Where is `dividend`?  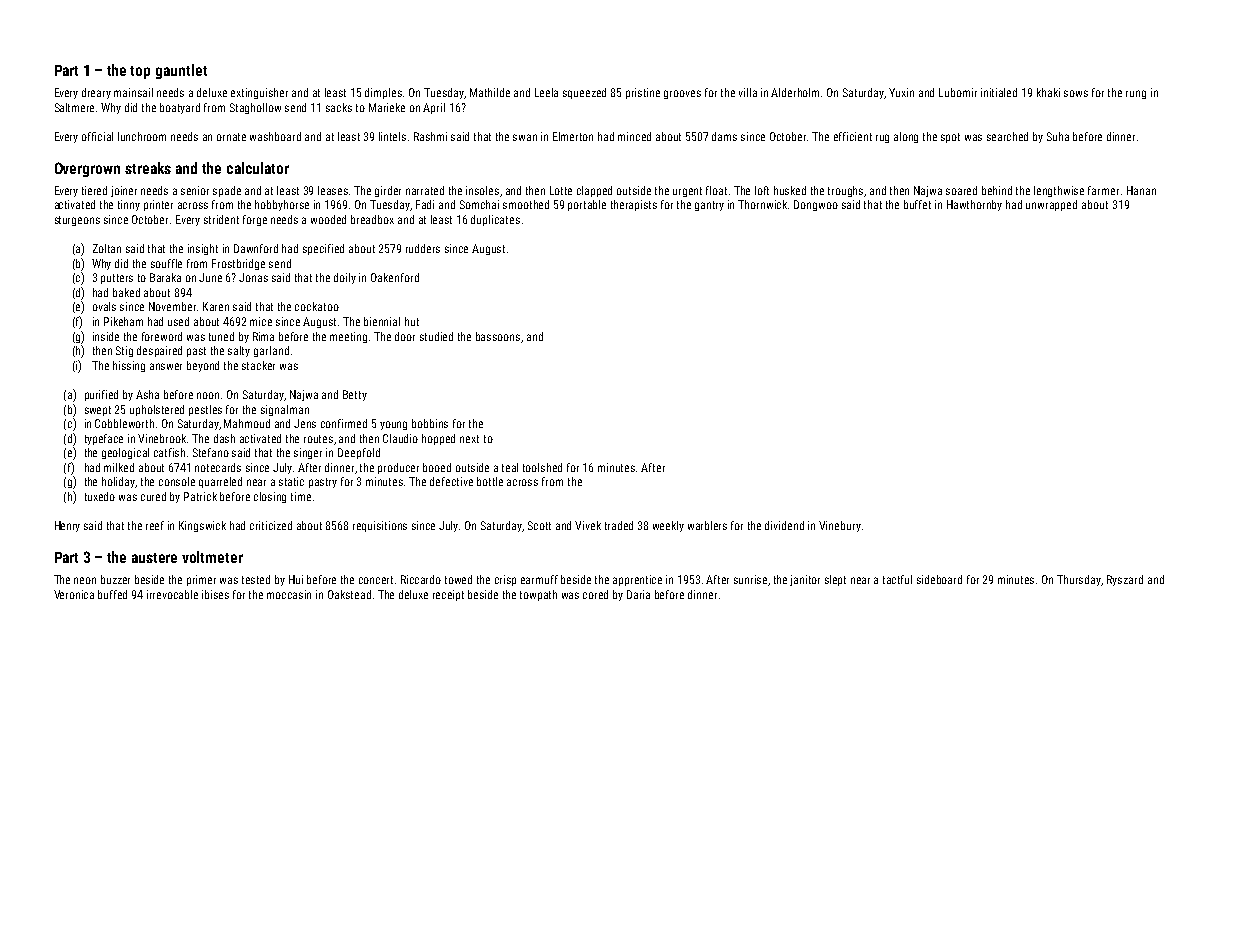
dividend is located at coordinates (784, 525).
